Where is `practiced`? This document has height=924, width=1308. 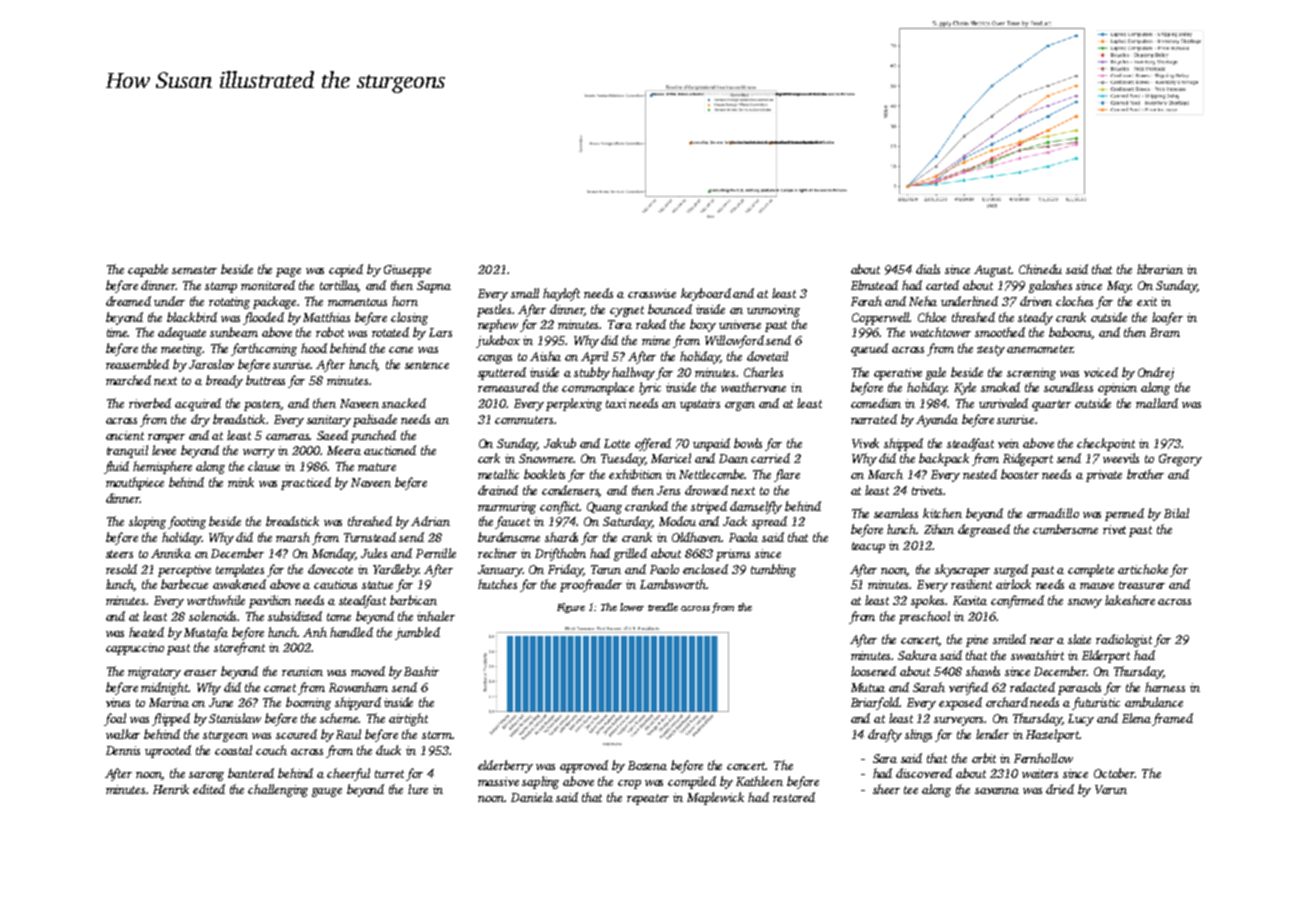
practiced is located at coordinates (306, 483).
